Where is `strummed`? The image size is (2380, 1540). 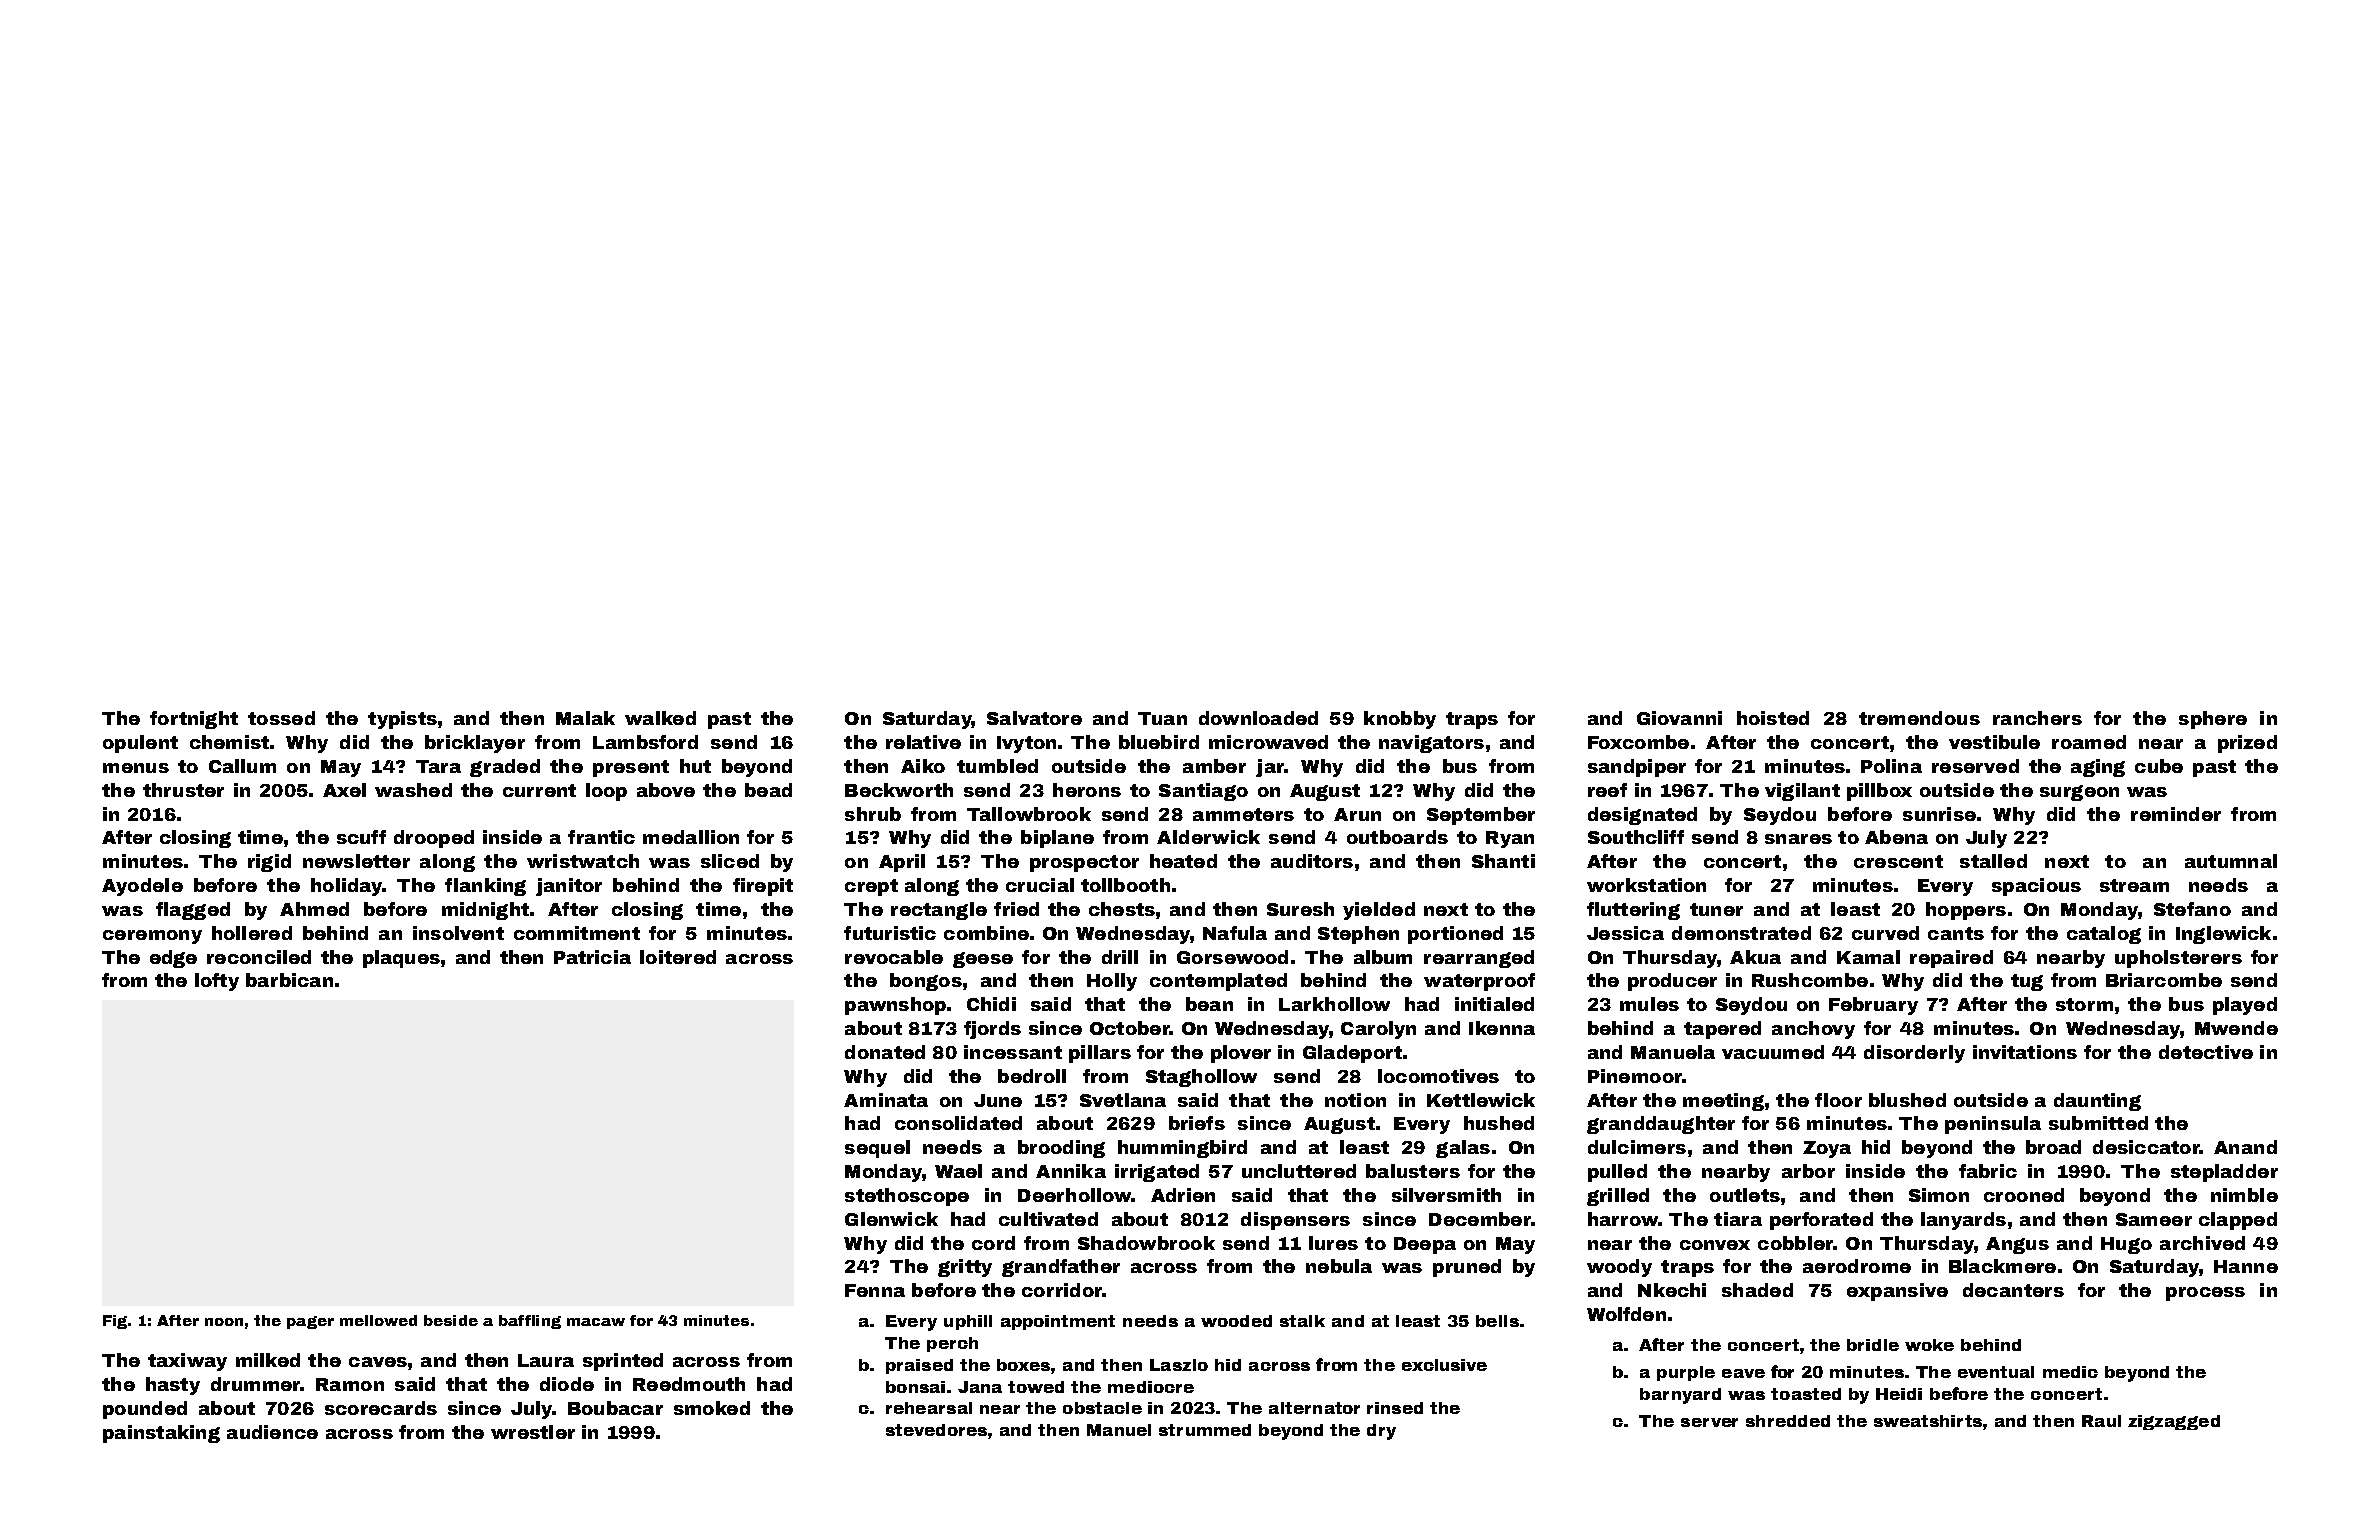 strummed is located at coordinates (1205, 1430).
